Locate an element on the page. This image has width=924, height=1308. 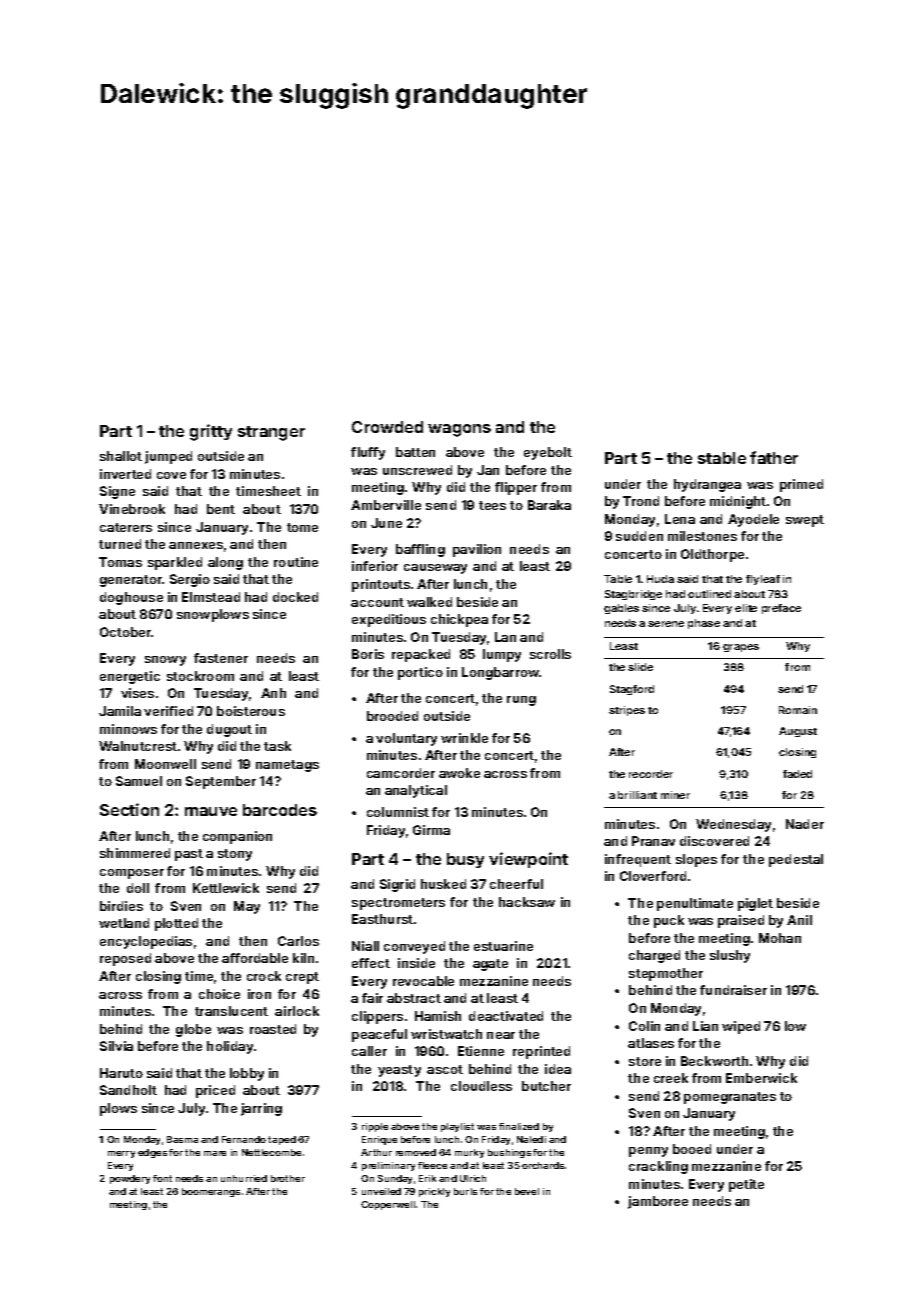
faded is located at coordinates (797, 774).
